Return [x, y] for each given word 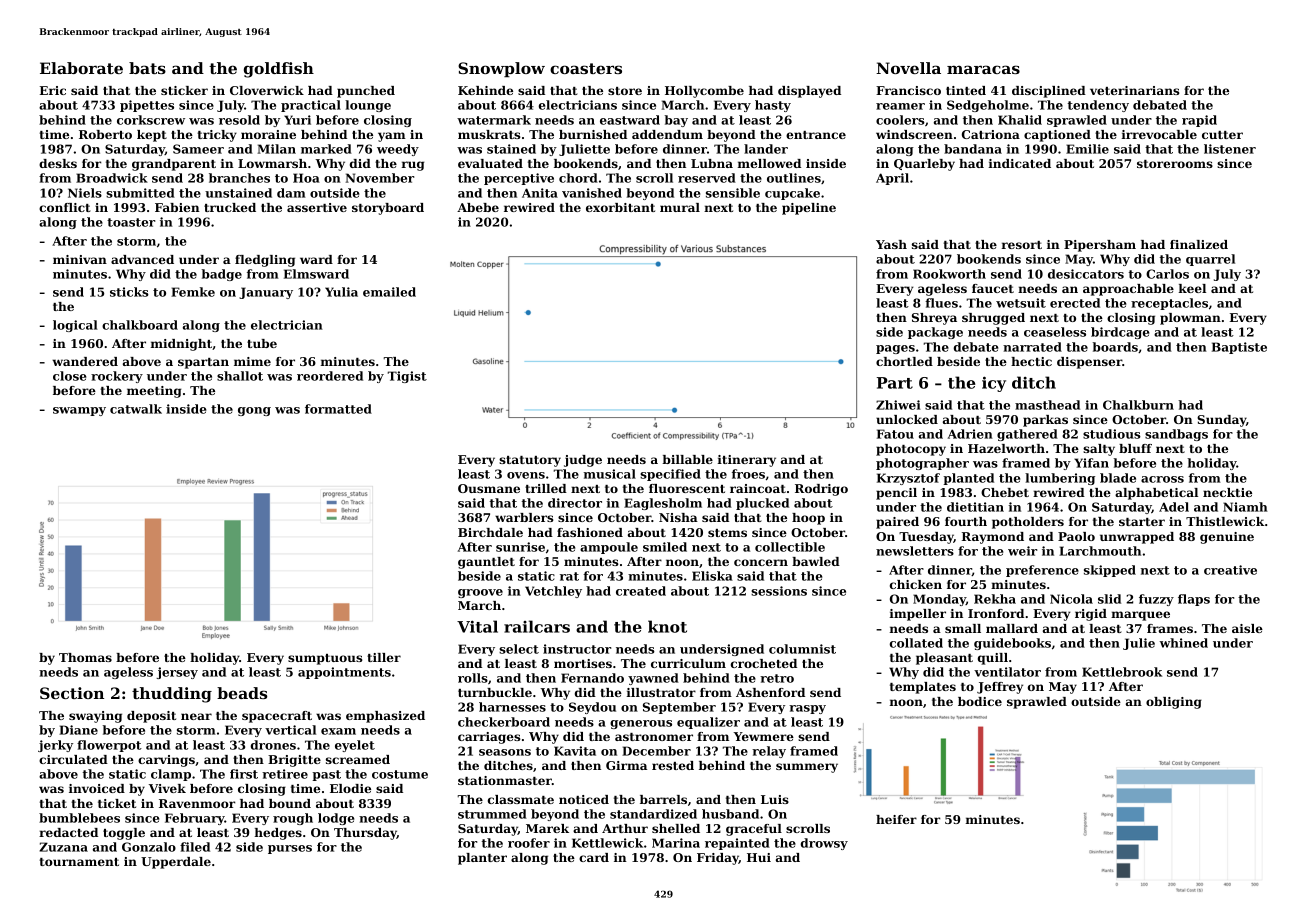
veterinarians [1135, 90]
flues [941, 303]
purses [290, 849]
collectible [790, 547]
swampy [79, 411]
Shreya [934, 319]
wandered [85, 361]
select [519, 649]
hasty [773, 106]
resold [239, 120]
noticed [584, 799]
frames [1170, 628]
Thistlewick [1225, 521]
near [196, 716]
